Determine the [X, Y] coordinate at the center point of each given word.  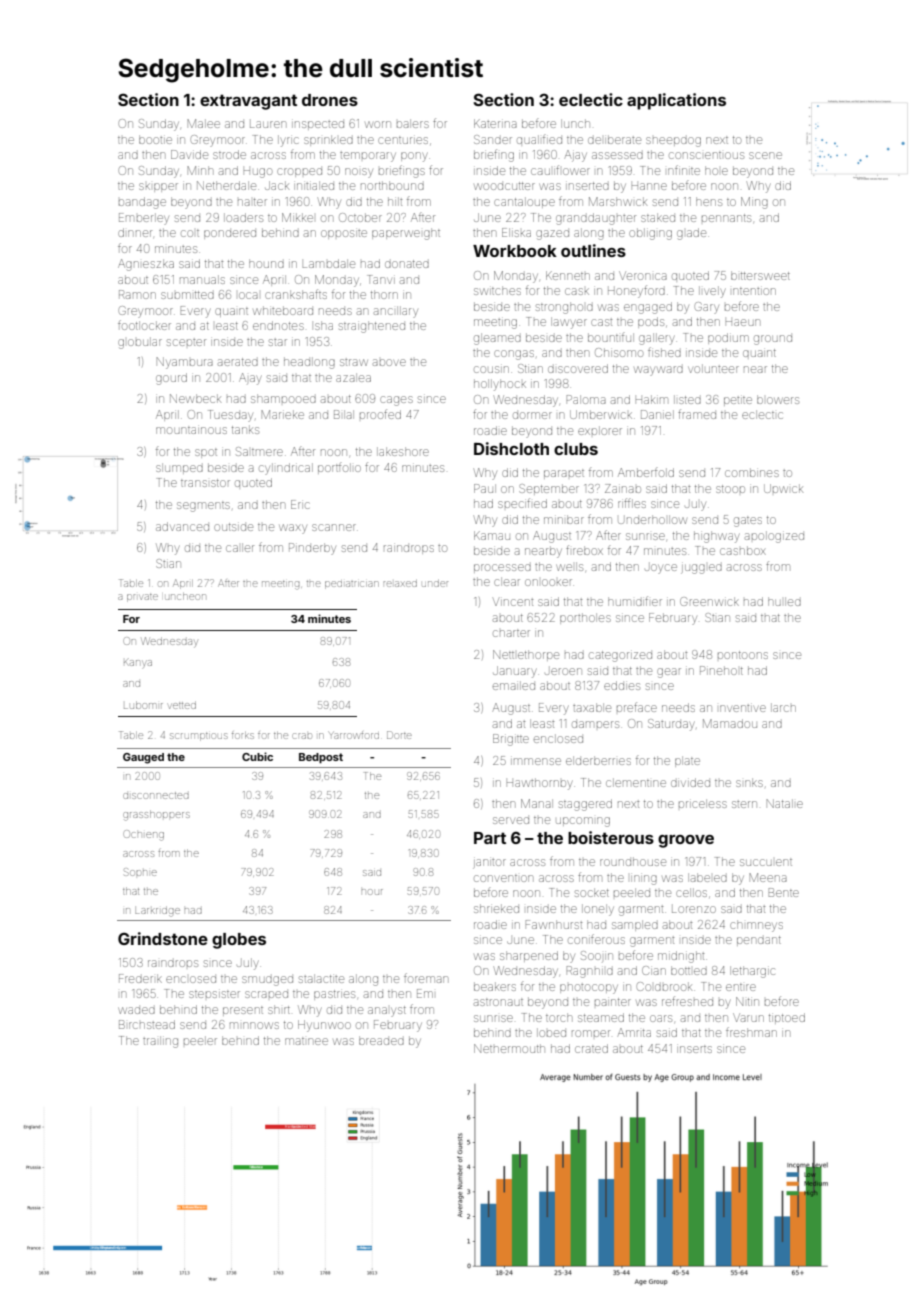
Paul [485, 488]
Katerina [495, 123]
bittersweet [760, 275]
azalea [353, 377]
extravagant [248, 102]
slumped [179, 468]
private [142, 598]
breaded [381, 1040]
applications [676, 101]
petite [738, 401]
